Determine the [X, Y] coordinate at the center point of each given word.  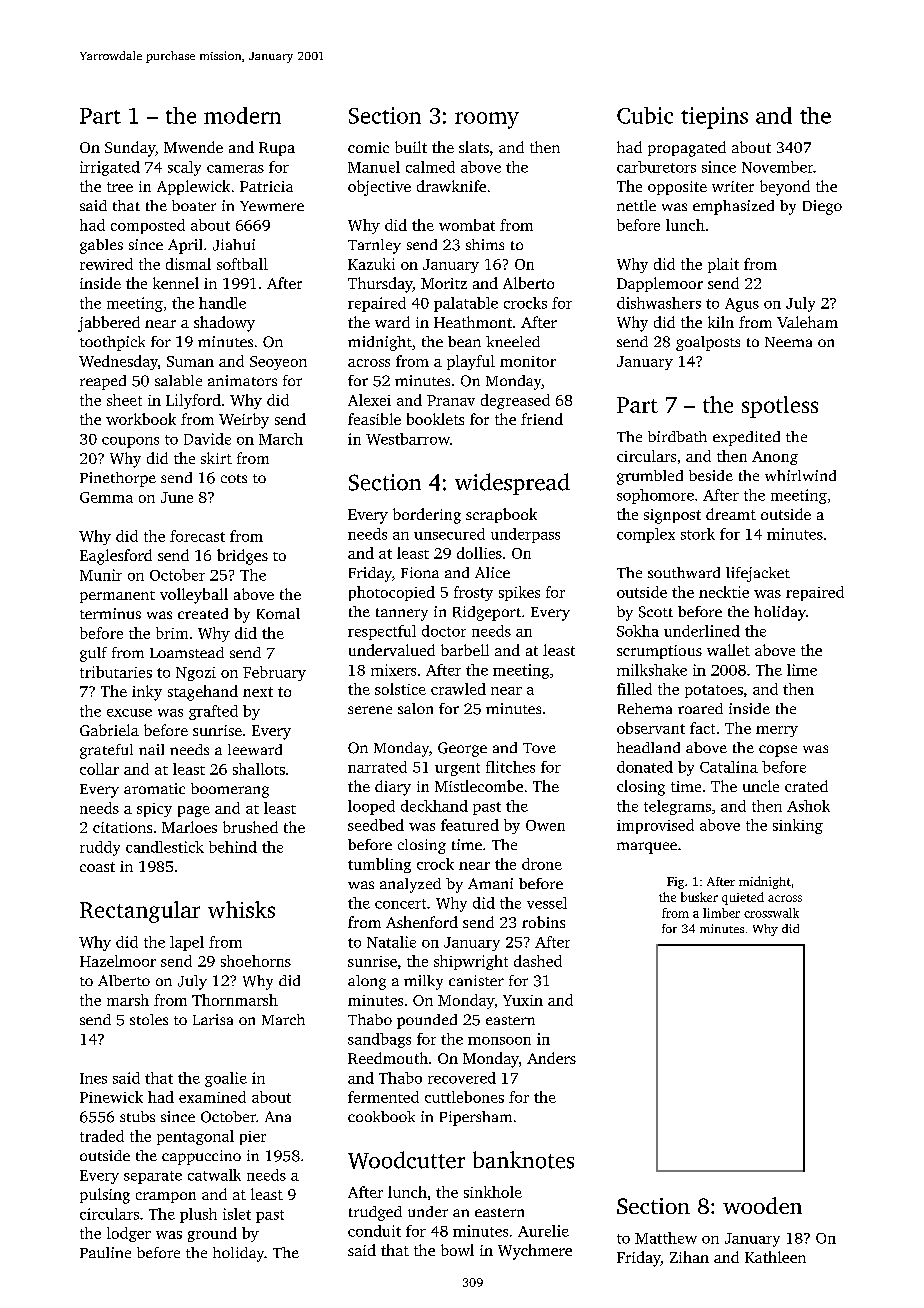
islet [237, 1214]
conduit [374, 1231]
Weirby [244, 421]
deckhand [434, 806]
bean [464, 341]
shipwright [471, 962]
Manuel [374, 167]
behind [233, 847]
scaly [184, 168]
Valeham [807, 322]
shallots [259, 769]
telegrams [677, 807]
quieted [743, 898]
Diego [822, 207]
